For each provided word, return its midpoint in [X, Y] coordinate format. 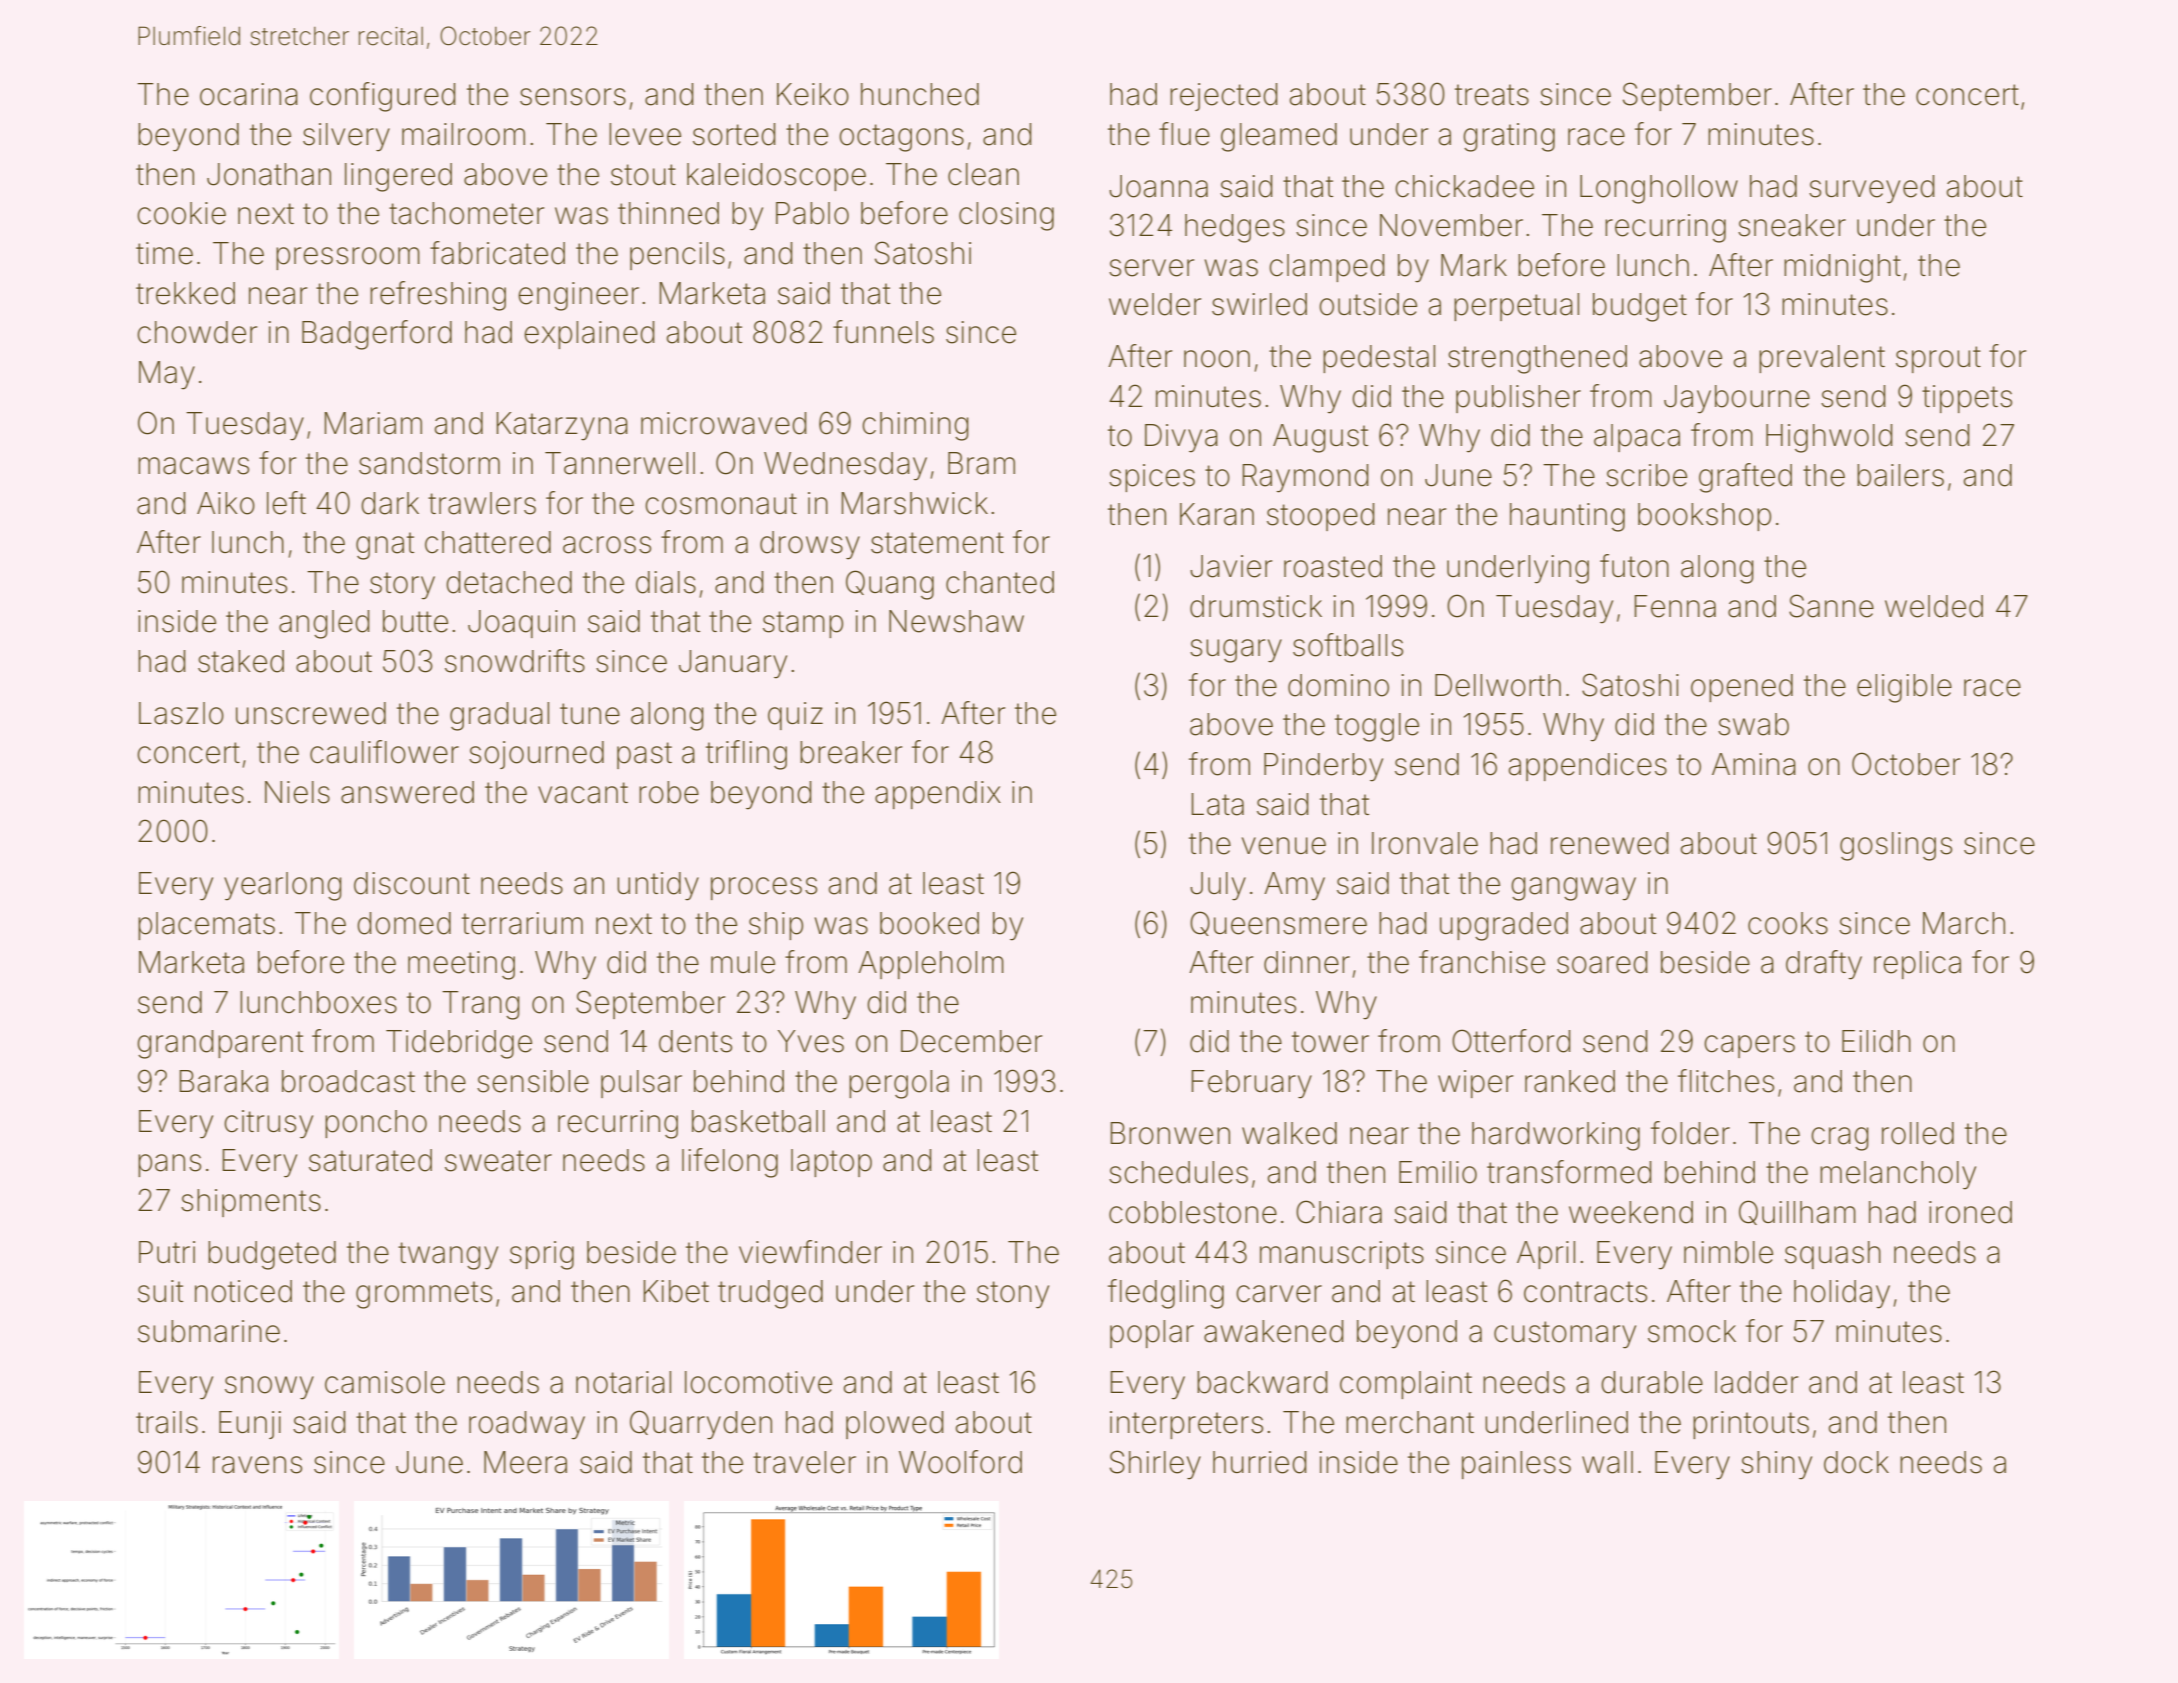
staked [241, 661]
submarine [209, 1331]
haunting [1567, 517]
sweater [498, 1161]
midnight [1842, 268]
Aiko [226, 503]
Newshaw [956, 621]
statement [937, 543]
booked [929, 923]
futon [1634, 566]
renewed [1610, 843]
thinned [668, 213]
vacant [583, 793]
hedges [1235, 228]
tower [1330, 1042]
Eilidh [1876, 1041]
